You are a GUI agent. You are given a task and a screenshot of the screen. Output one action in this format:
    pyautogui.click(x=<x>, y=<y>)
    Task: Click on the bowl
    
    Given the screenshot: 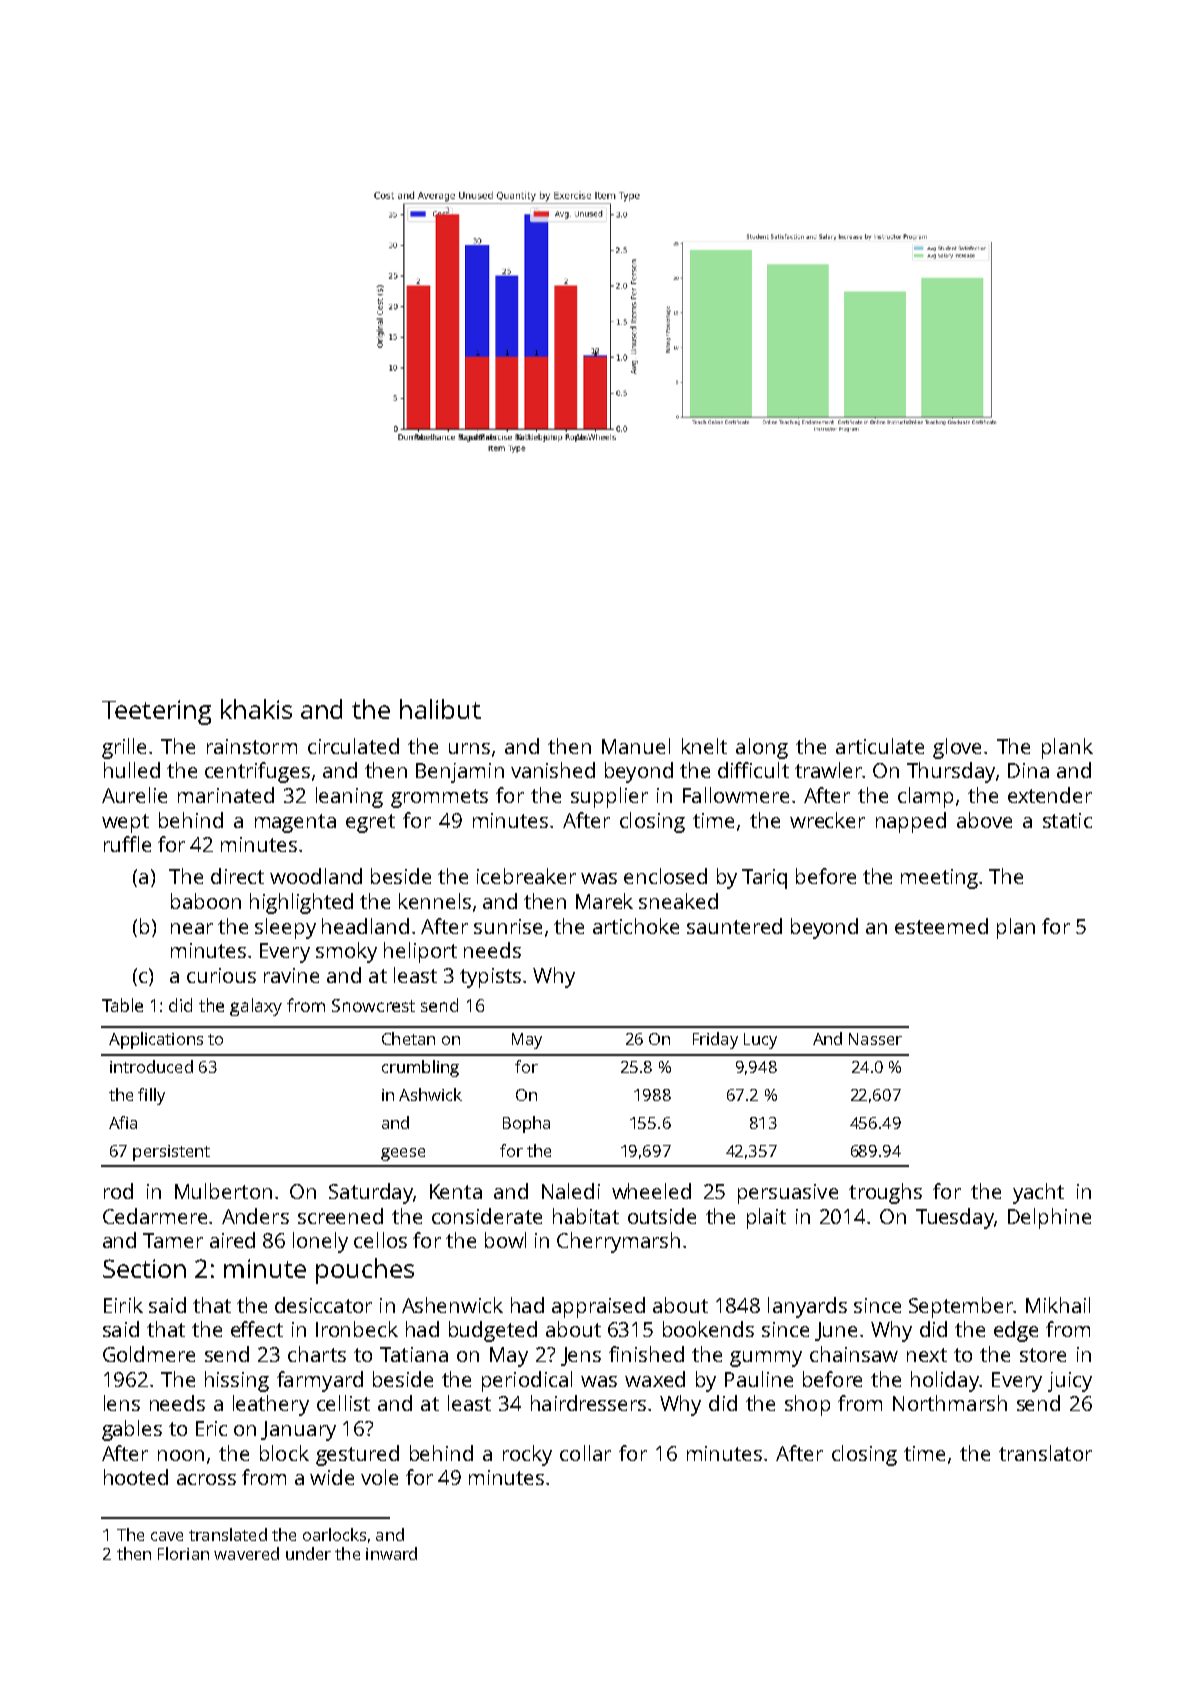 What is the action you would take?
    pyautogui.click(x=505, y=1240)
